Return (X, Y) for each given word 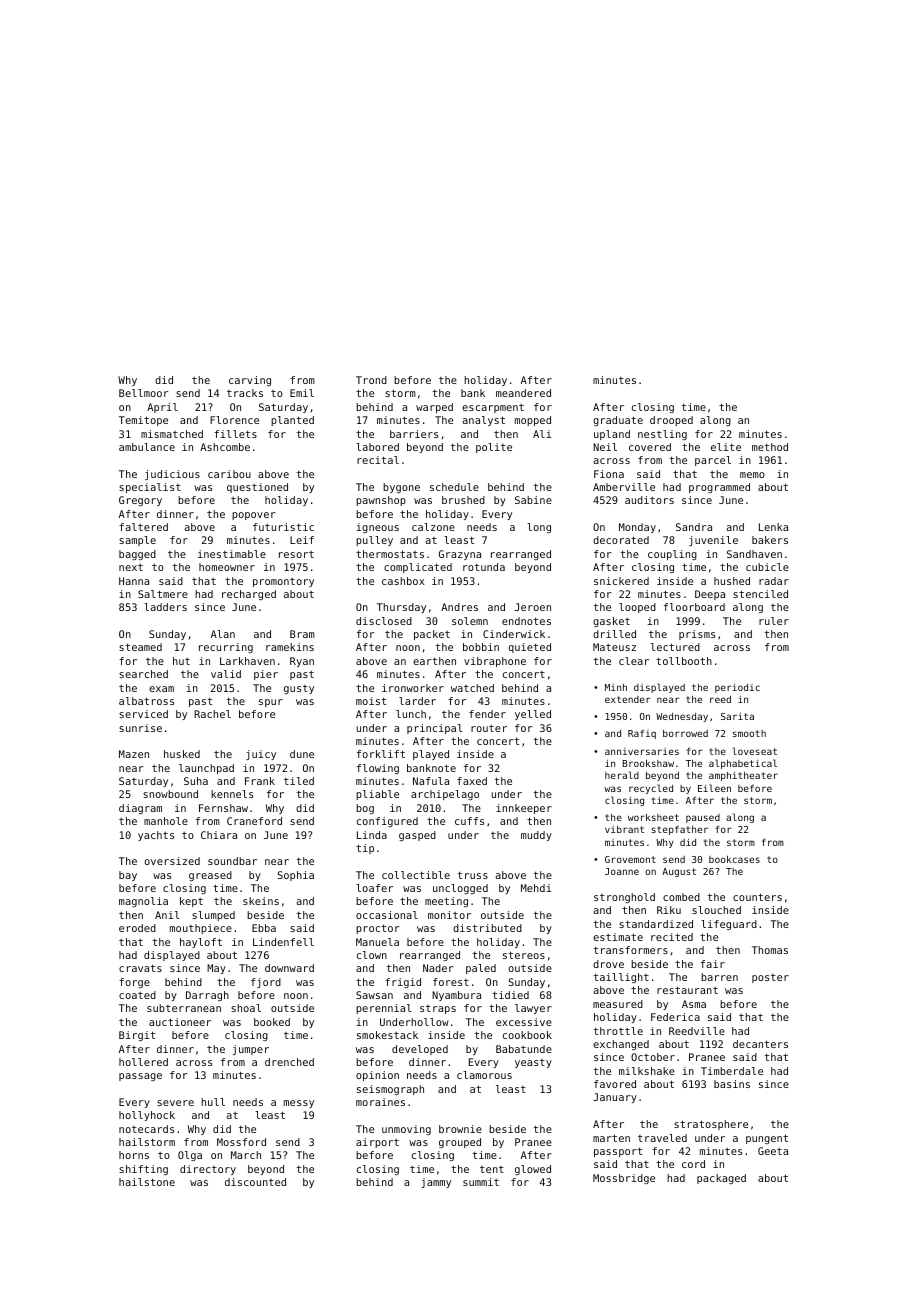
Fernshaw (223, 808)
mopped (533, 421)
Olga (190, 1156)
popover (253, 516)
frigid (403, 983)
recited (672, 937)
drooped (671, 421)
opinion (377, 1076)
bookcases (734, 859)
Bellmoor (143, 393)
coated (137, 995)
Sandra (694, 527)
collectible (416, 875)
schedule (454, 487)
